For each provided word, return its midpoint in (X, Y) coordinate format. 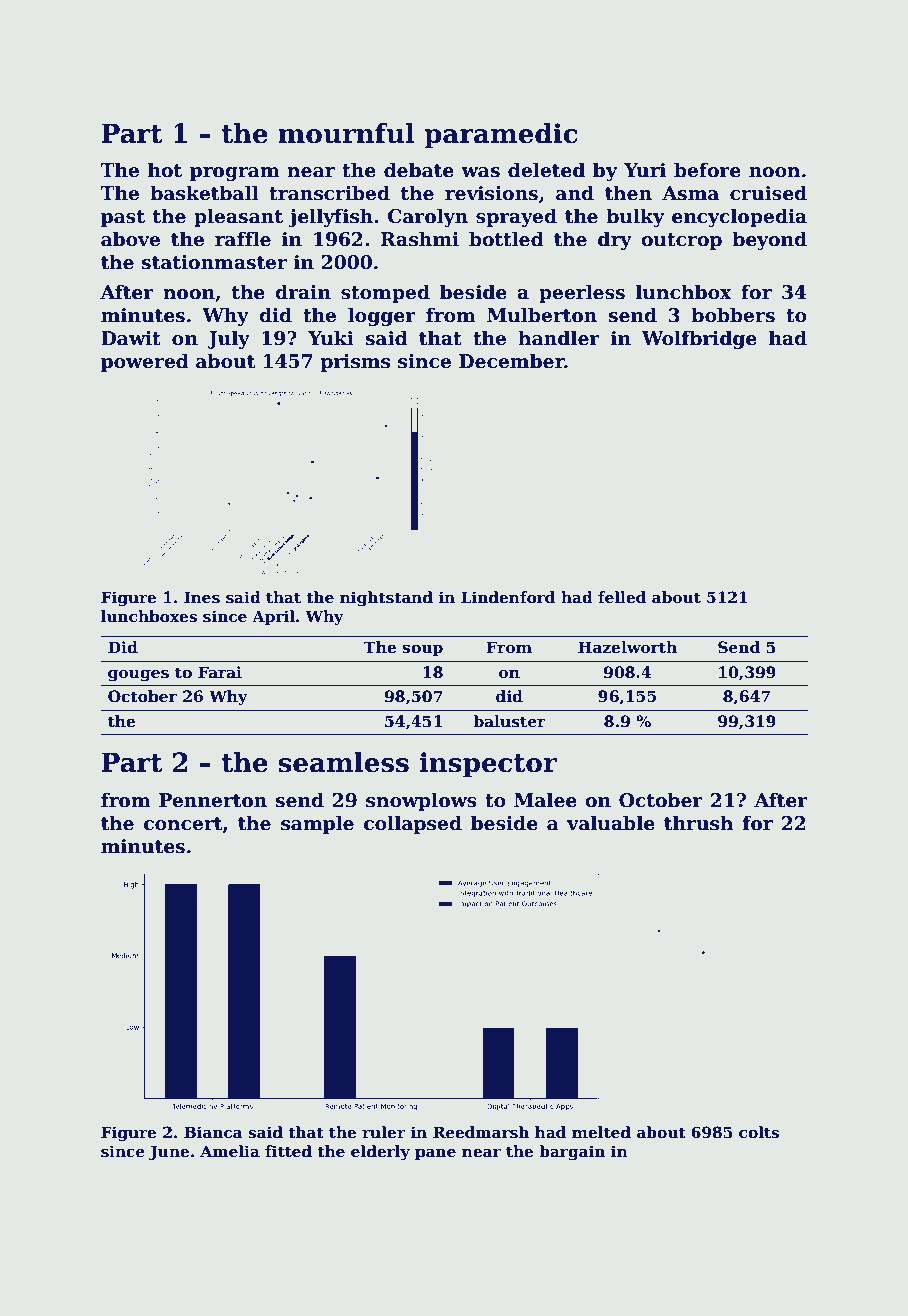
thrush (699, 823)
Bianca (213, 1132)
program (235, 174)
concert (183, 824)
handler (559, 338)
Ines (202, 597)
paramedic (501, 136)
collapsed (413, 824)
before (707, 170)
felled (622, 597)
